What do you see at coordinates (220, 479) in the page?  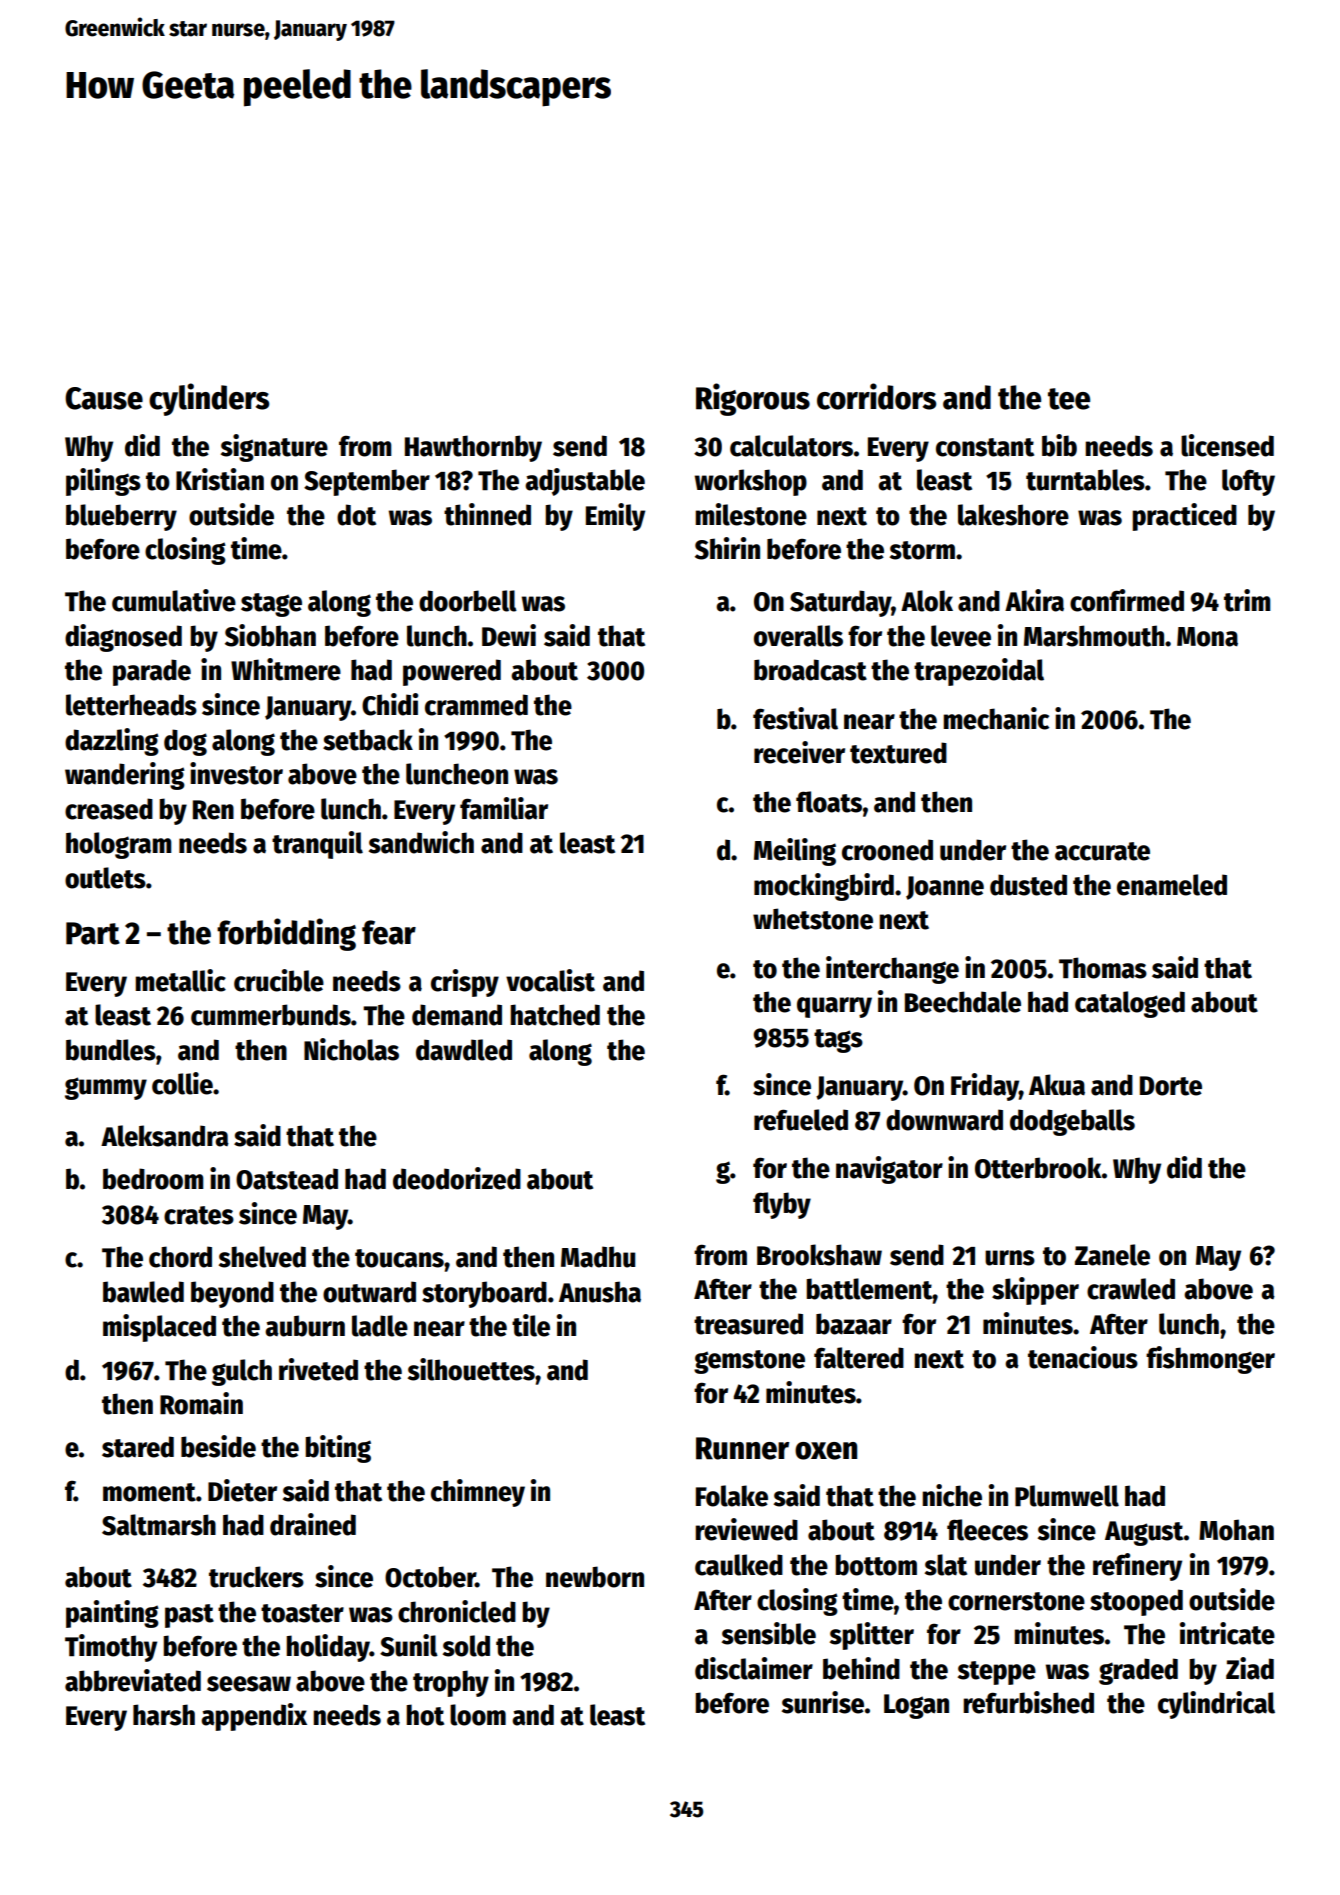 I see `Kristian` at bounding box center [220, 479].
